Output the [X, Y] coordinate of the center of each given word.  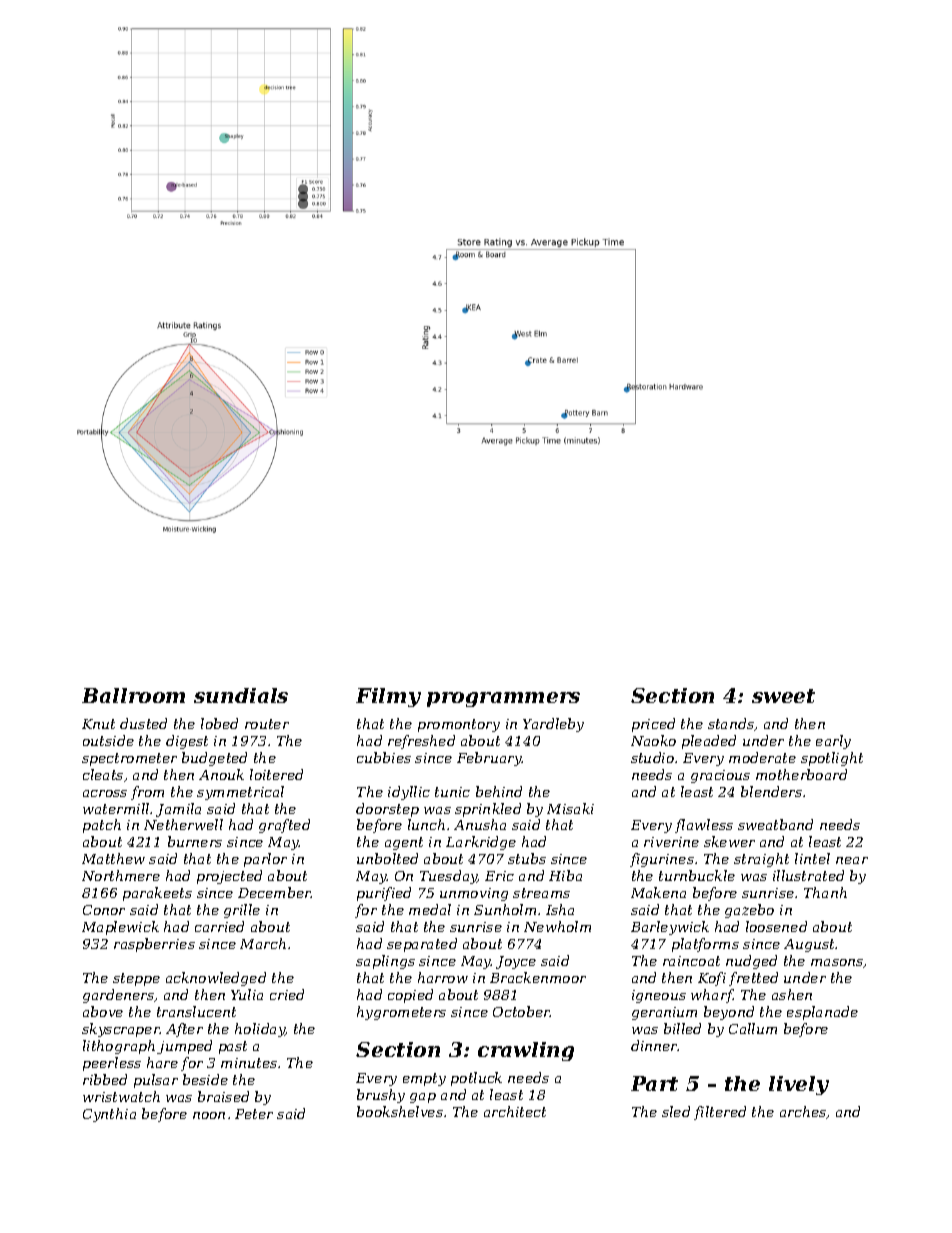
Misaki [570, 808]
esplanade [822, 1013]
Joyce [516, 962]
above [103, 1011]
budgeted [214, 759]
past [233, 1047]
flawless [704, 826]
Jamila [178, 810]
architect [515, 1111]
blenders [771, 791]
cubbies [384, 757]
